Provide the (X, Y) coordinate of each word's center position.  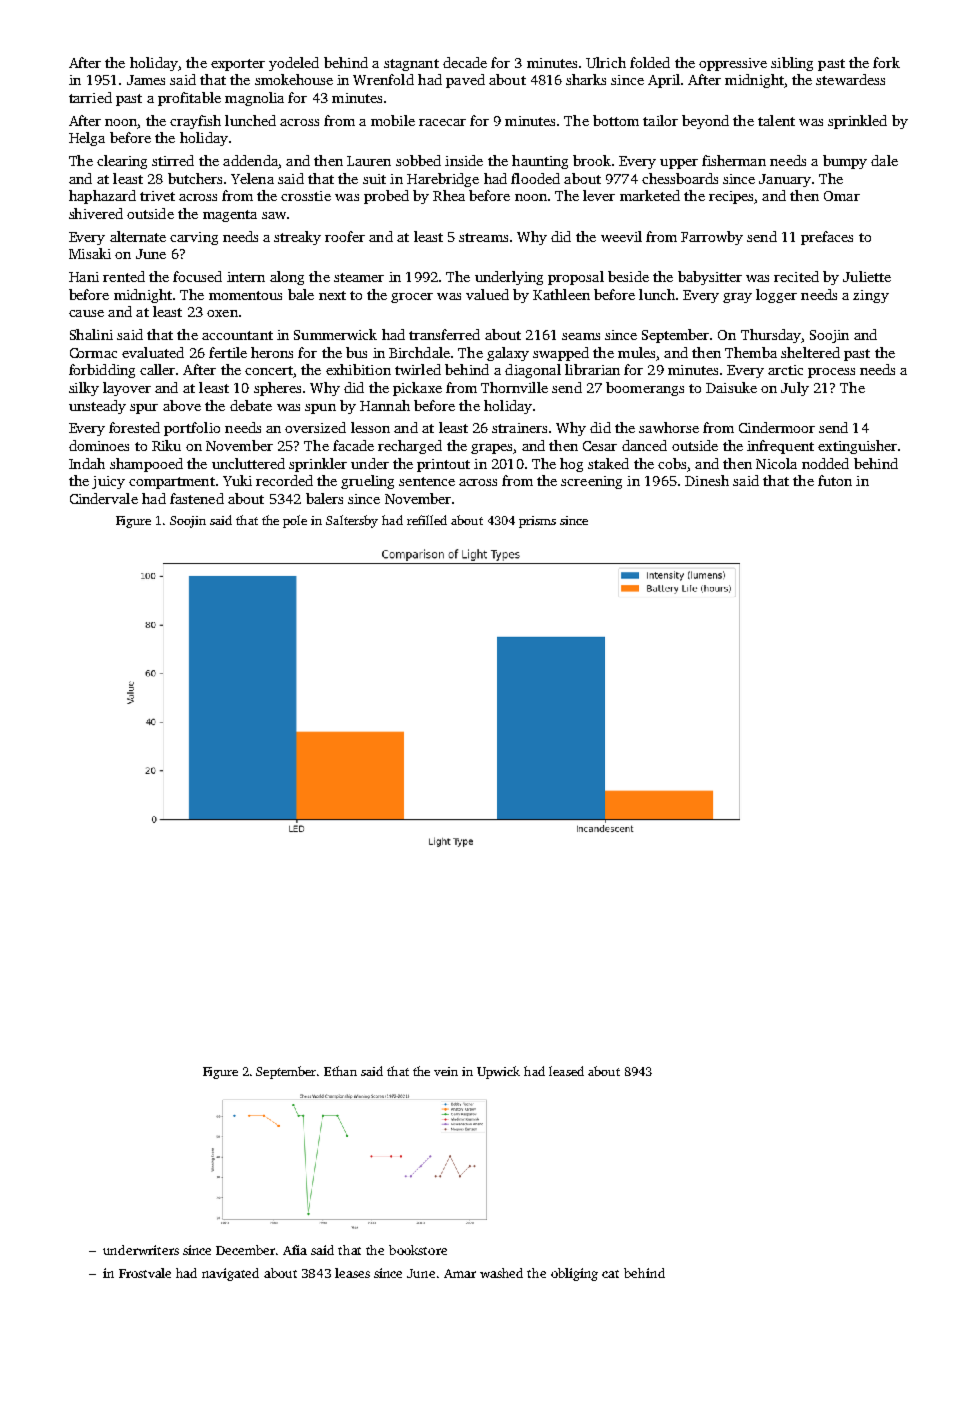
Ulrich (606, 62)
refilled (427, 520)
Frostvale (145, 1273)
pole (295, 521)
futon (835, 480)
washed (501, 1273)
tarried (90, 97)
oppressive (733, 64)
